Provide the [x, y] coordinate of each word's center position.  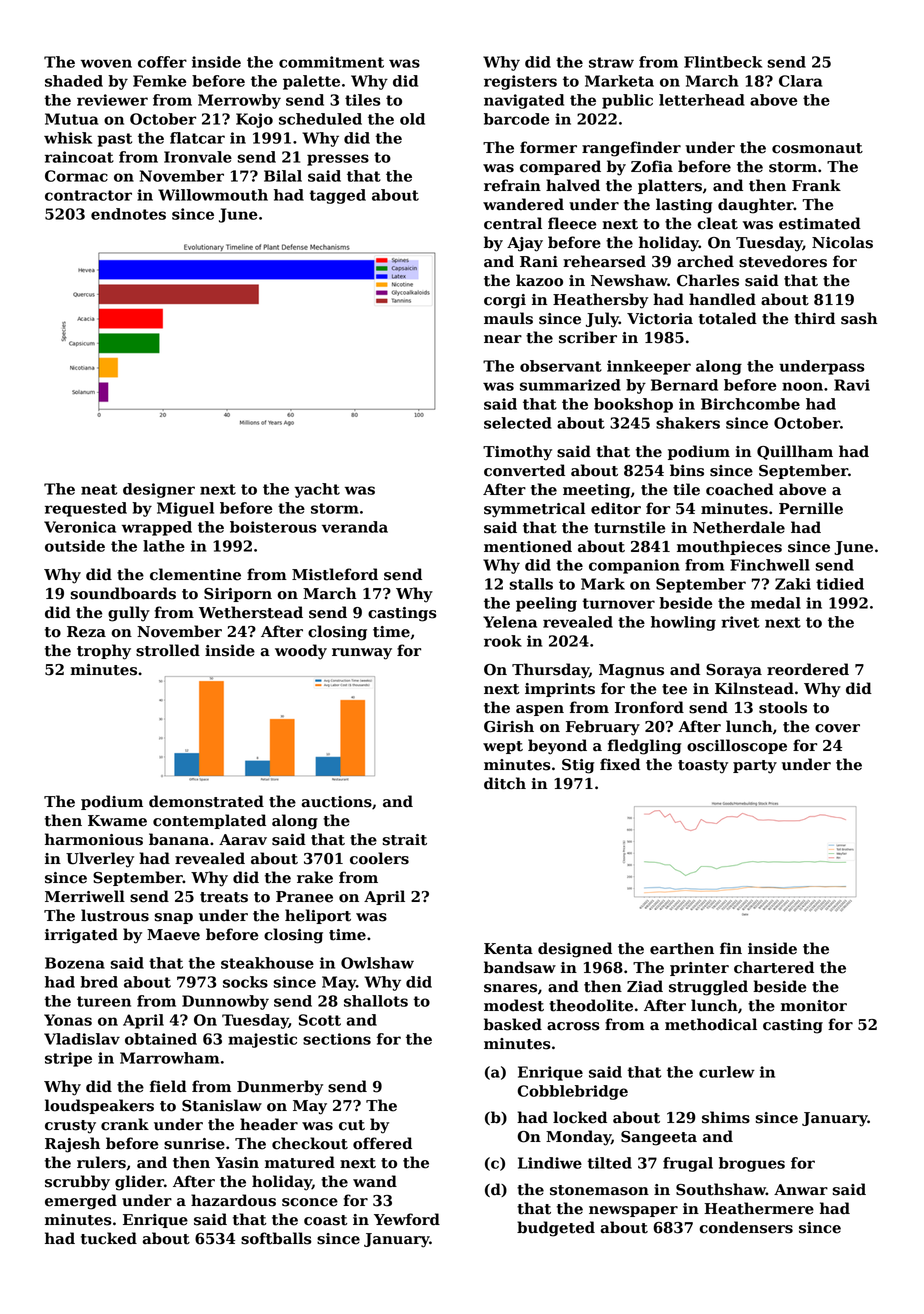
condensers [746, 1227]
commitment [331, 62]
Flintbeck [723, 62]
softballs [276, 1238]
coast [326, 1220]
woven [106, 63]
